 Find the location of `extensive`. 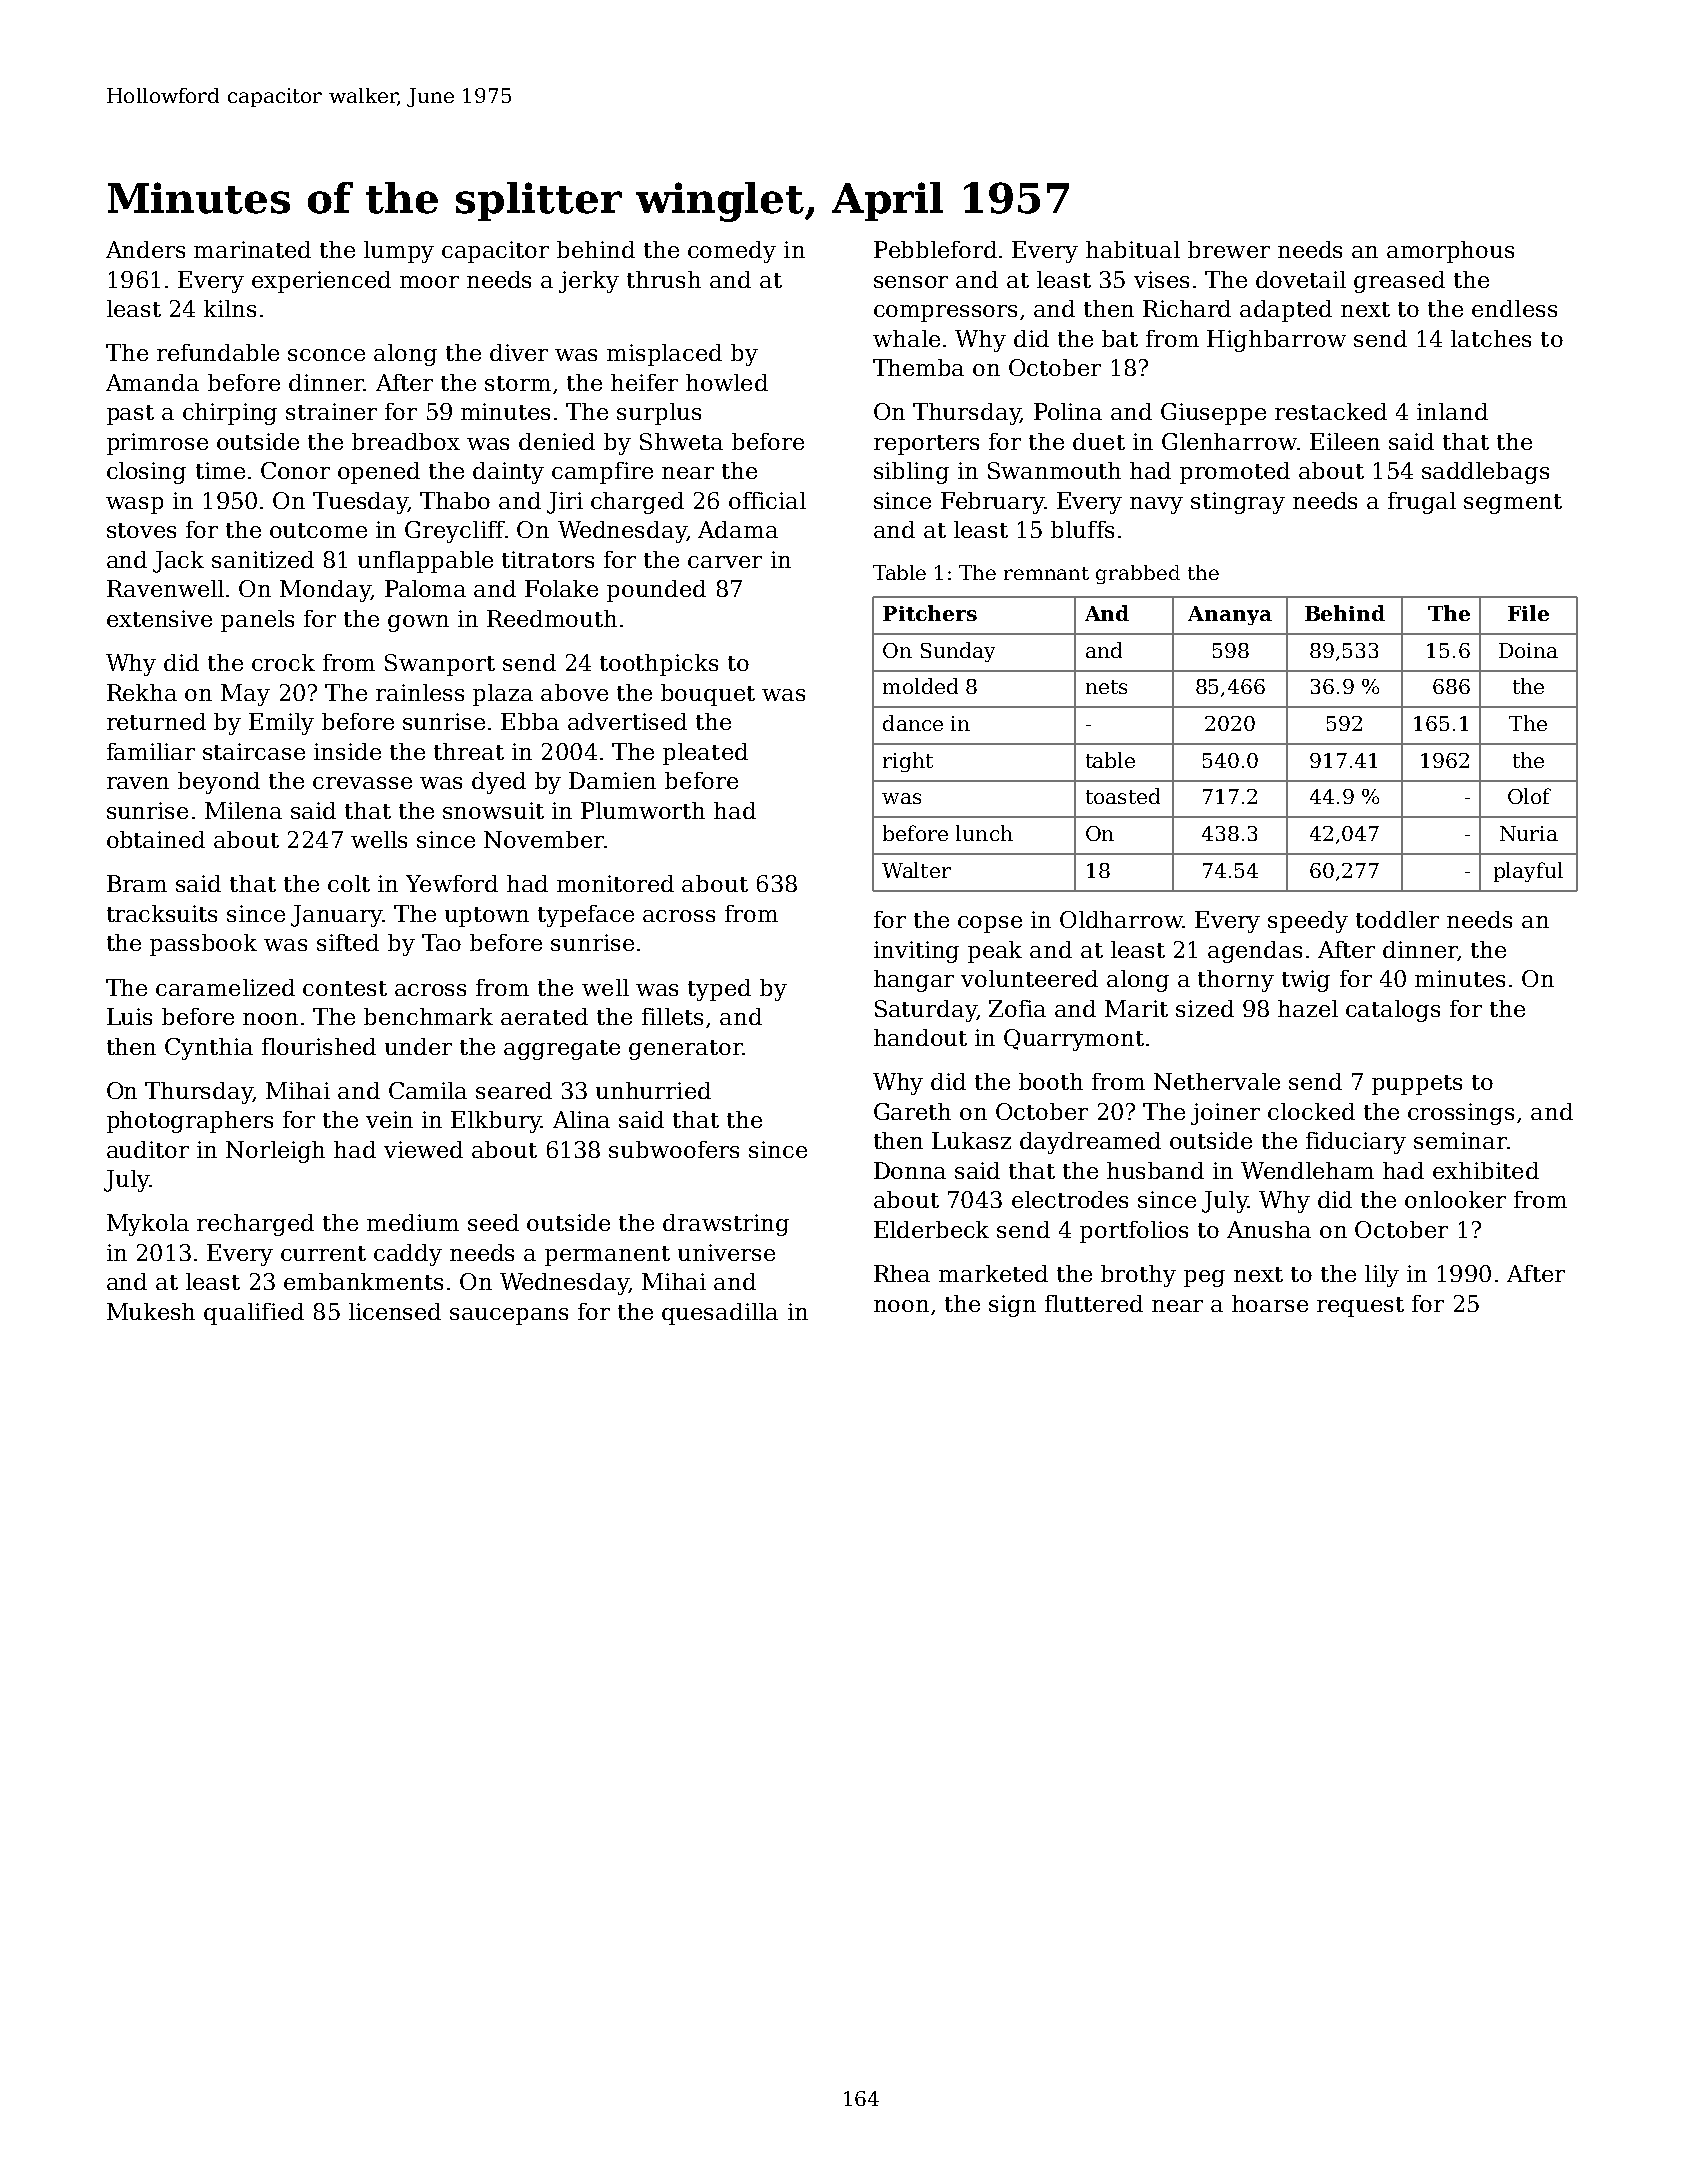

extensive is located at coordinates (159, 618).
